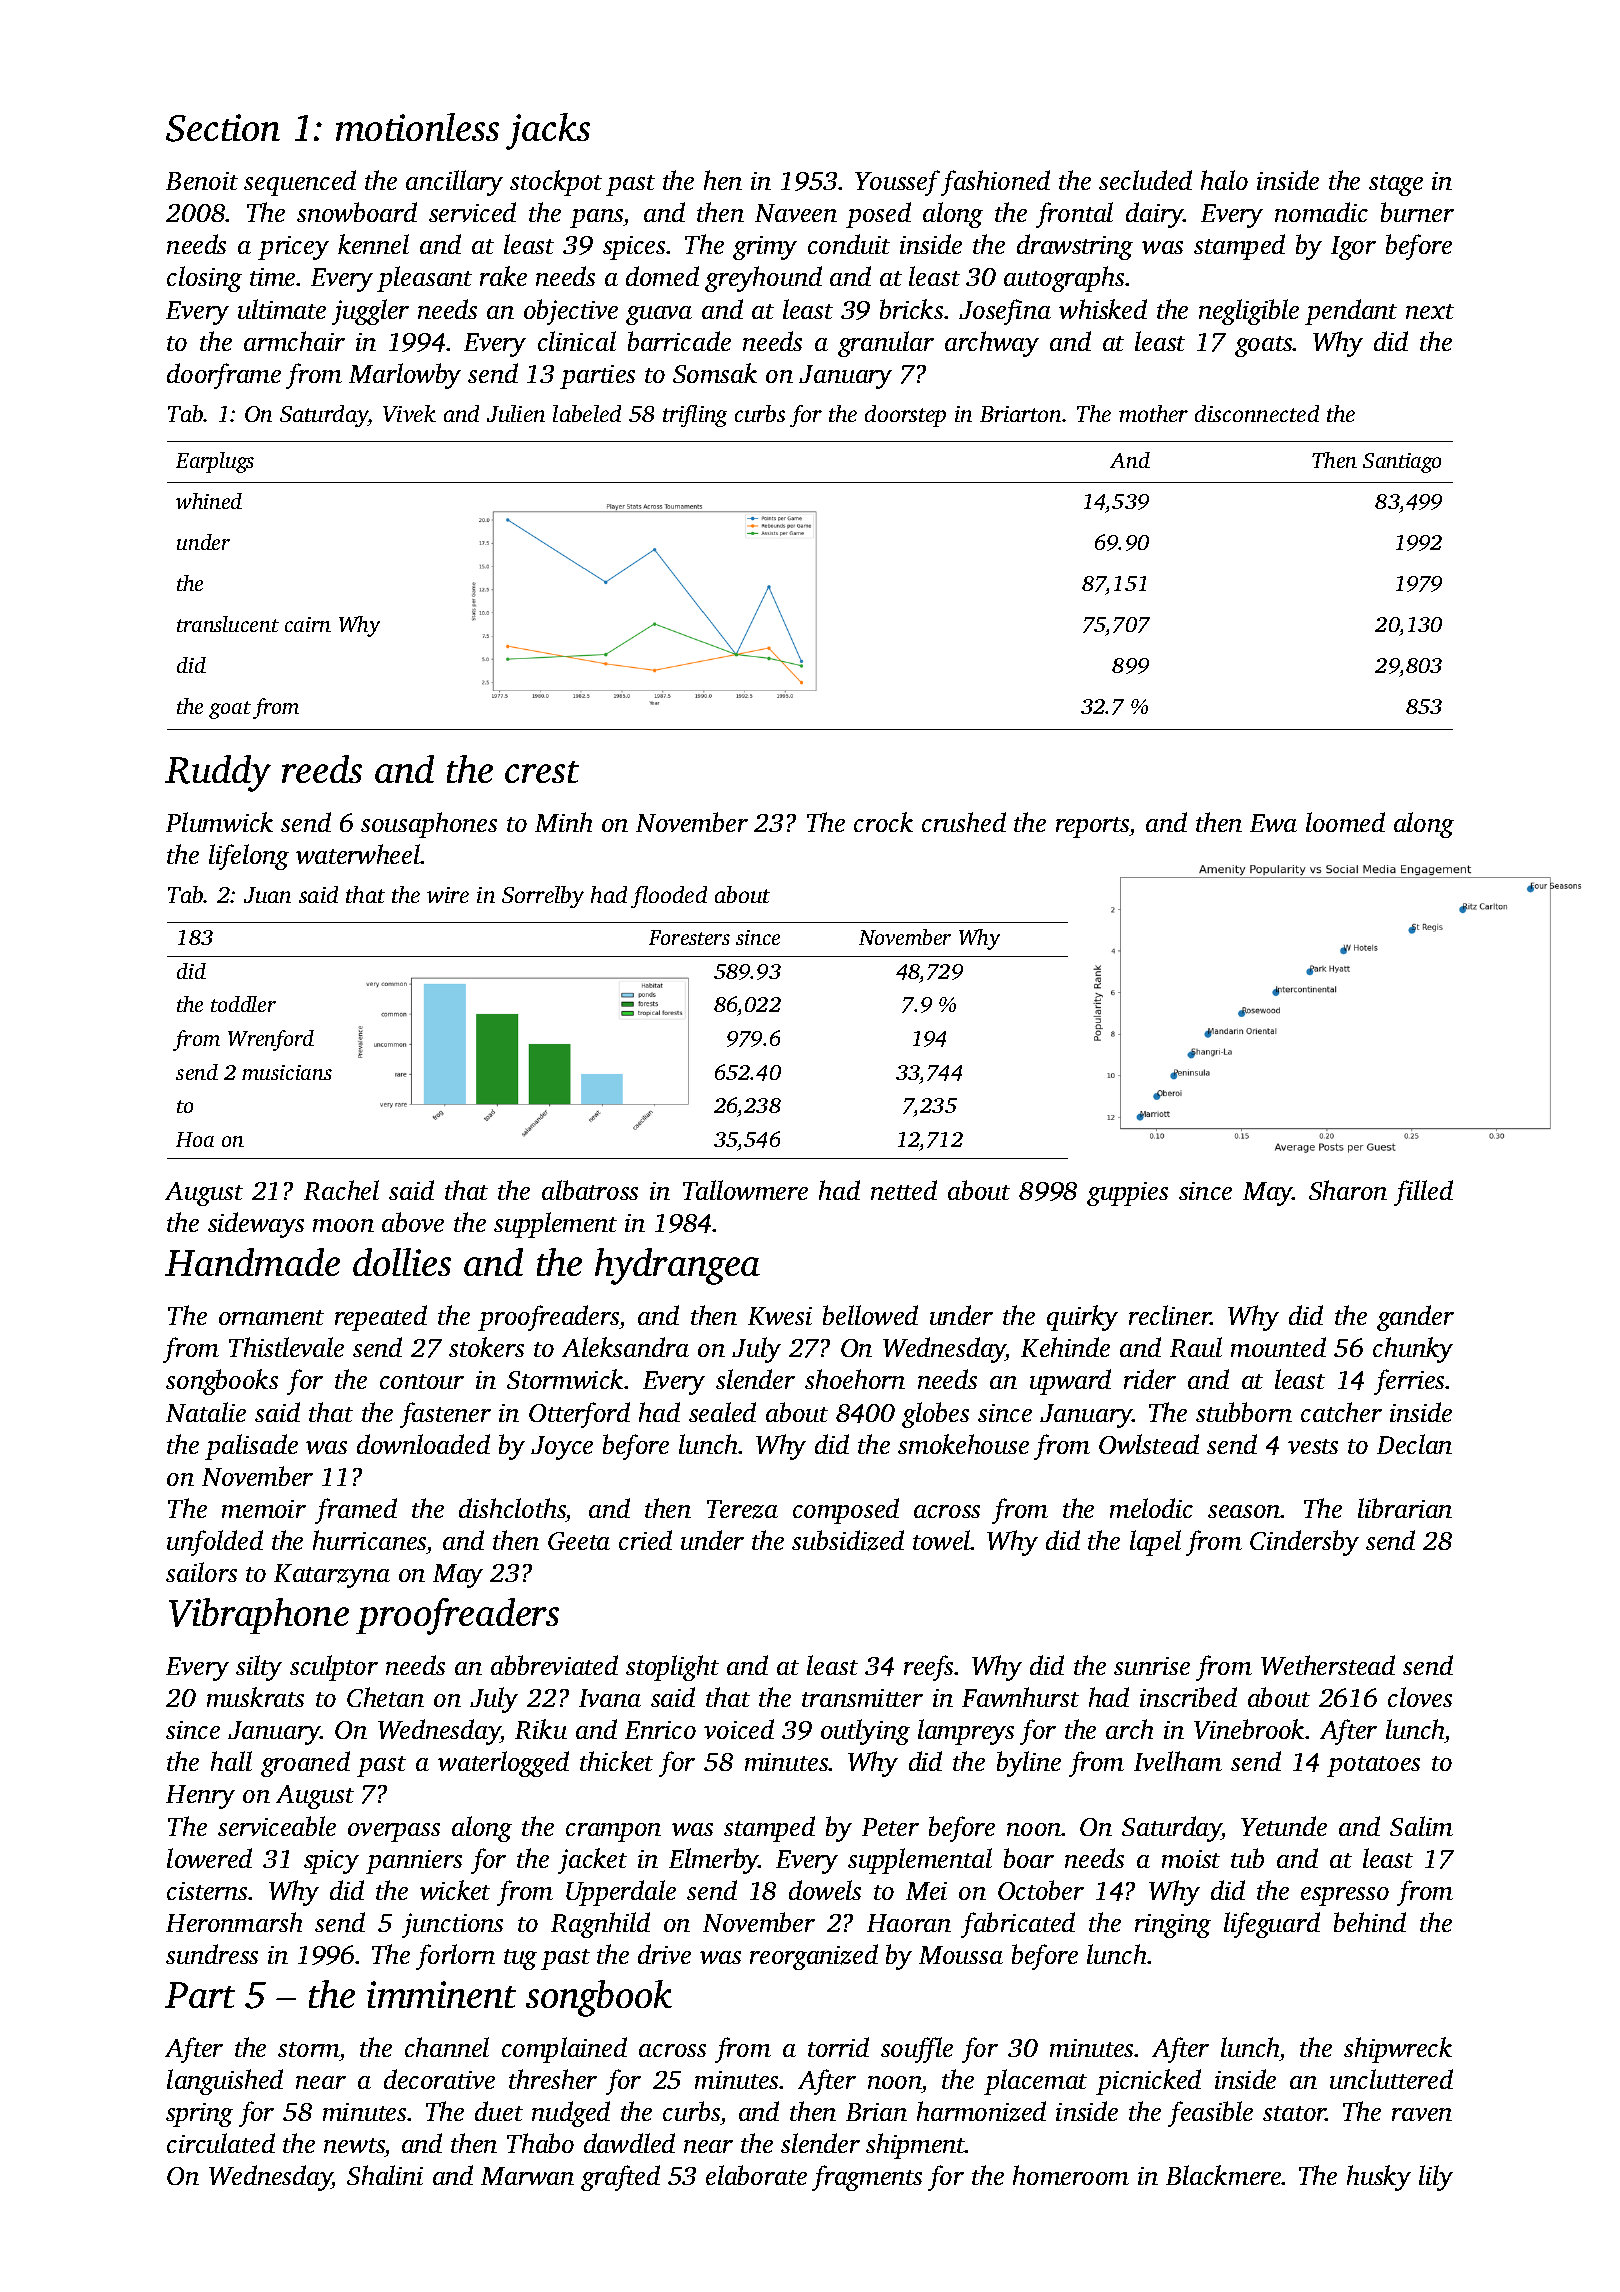  Describe the element at coordinates (1345, 822) in the page. I see `loomed` at that location.
